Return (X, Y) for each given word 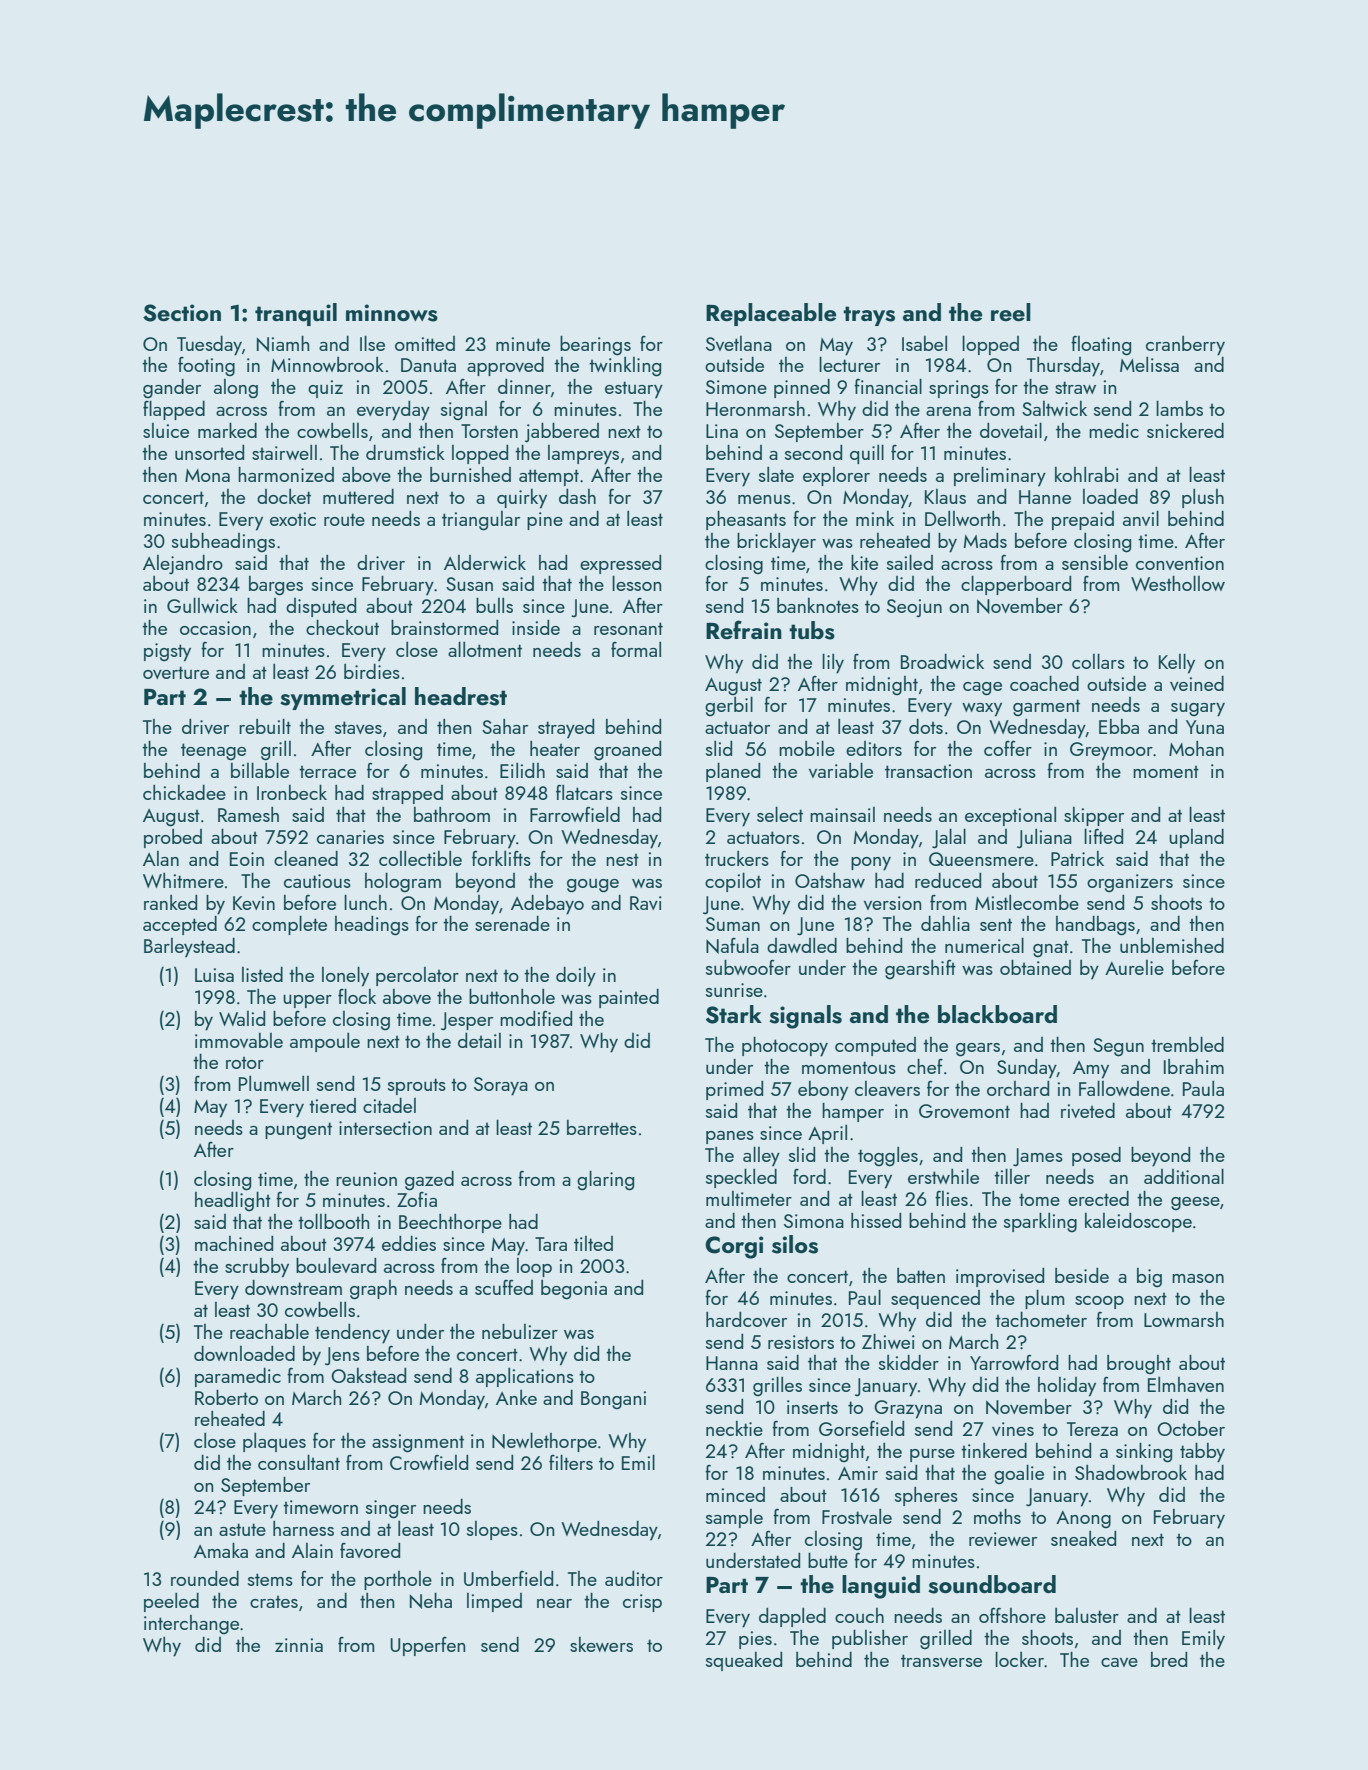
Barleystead (189, 948)
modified (536, 1018)
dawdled (802, 945)
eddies (409, 1243)
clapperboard (1016, 585)
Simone (736, 387)
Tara (551, 1244)
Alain (312, 1550)
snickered (1185, 430)
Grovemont (964, 1111)
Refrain (744, 629)
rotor (245, 1062)
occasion (215, 628)
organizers (1130, 883)
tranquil (296, 314)
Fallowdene (1124, 1088)
